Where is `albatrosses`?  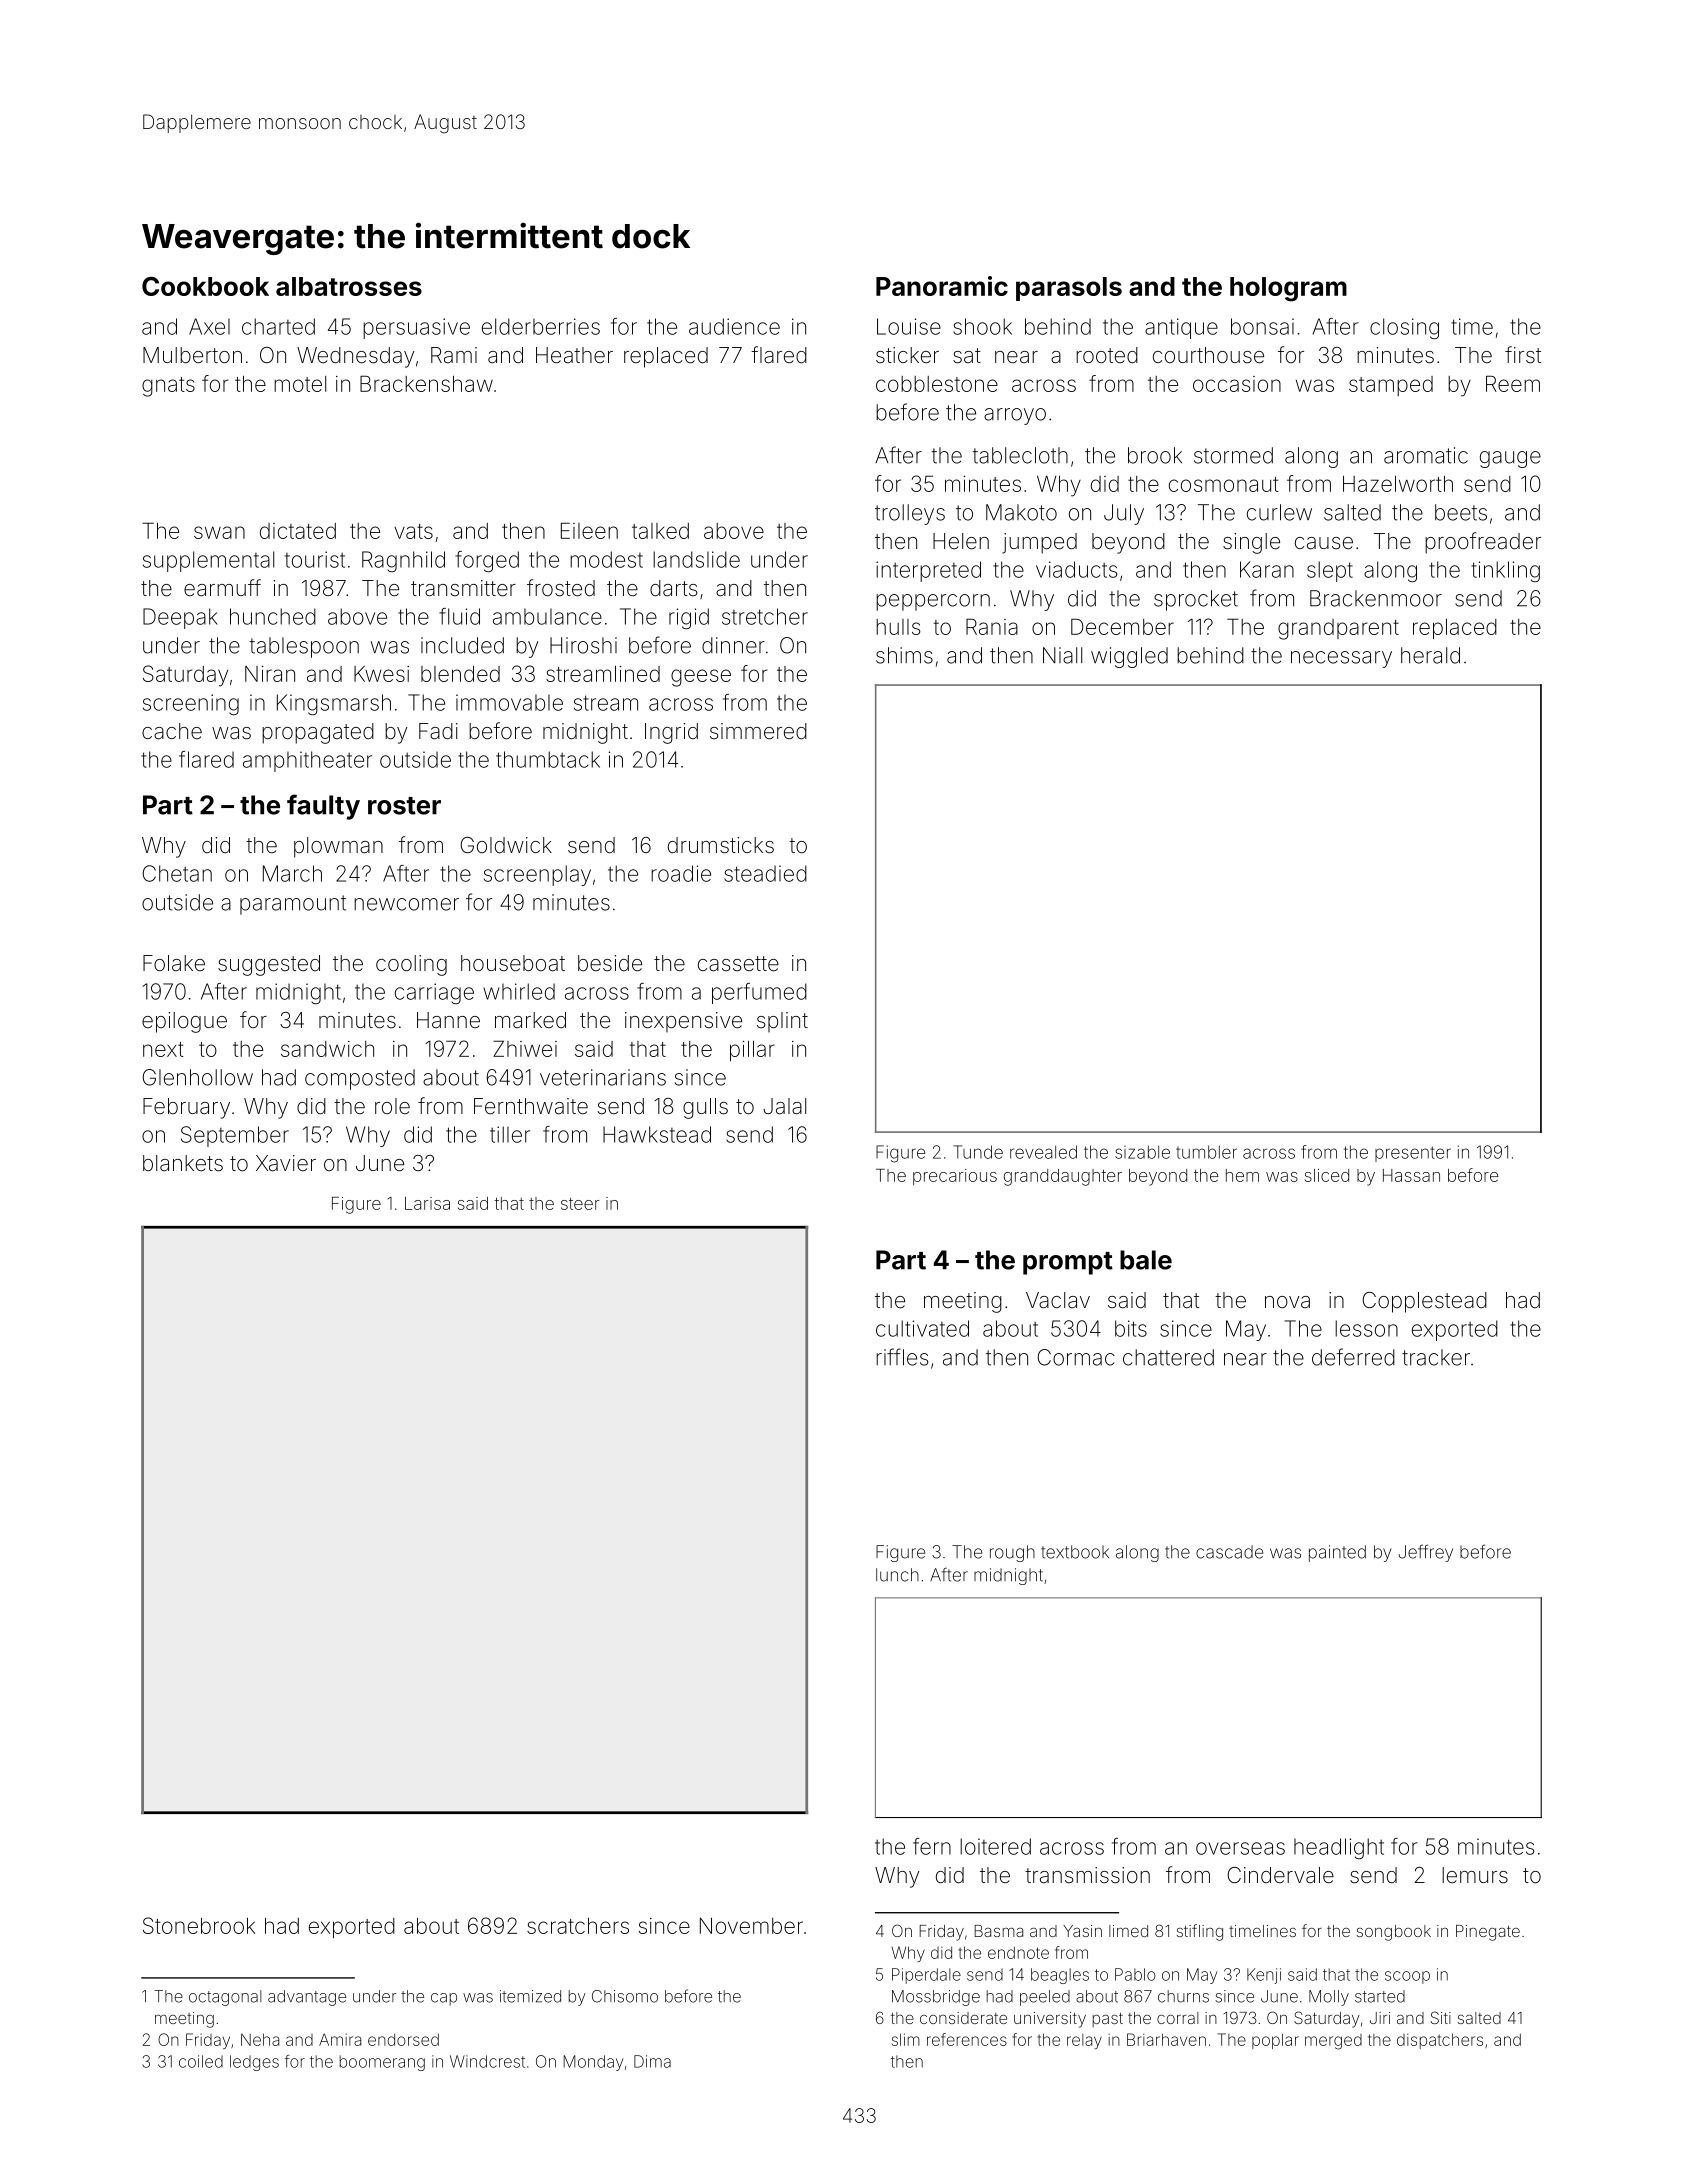
albatrosses is located at coordinates (349, 286).
